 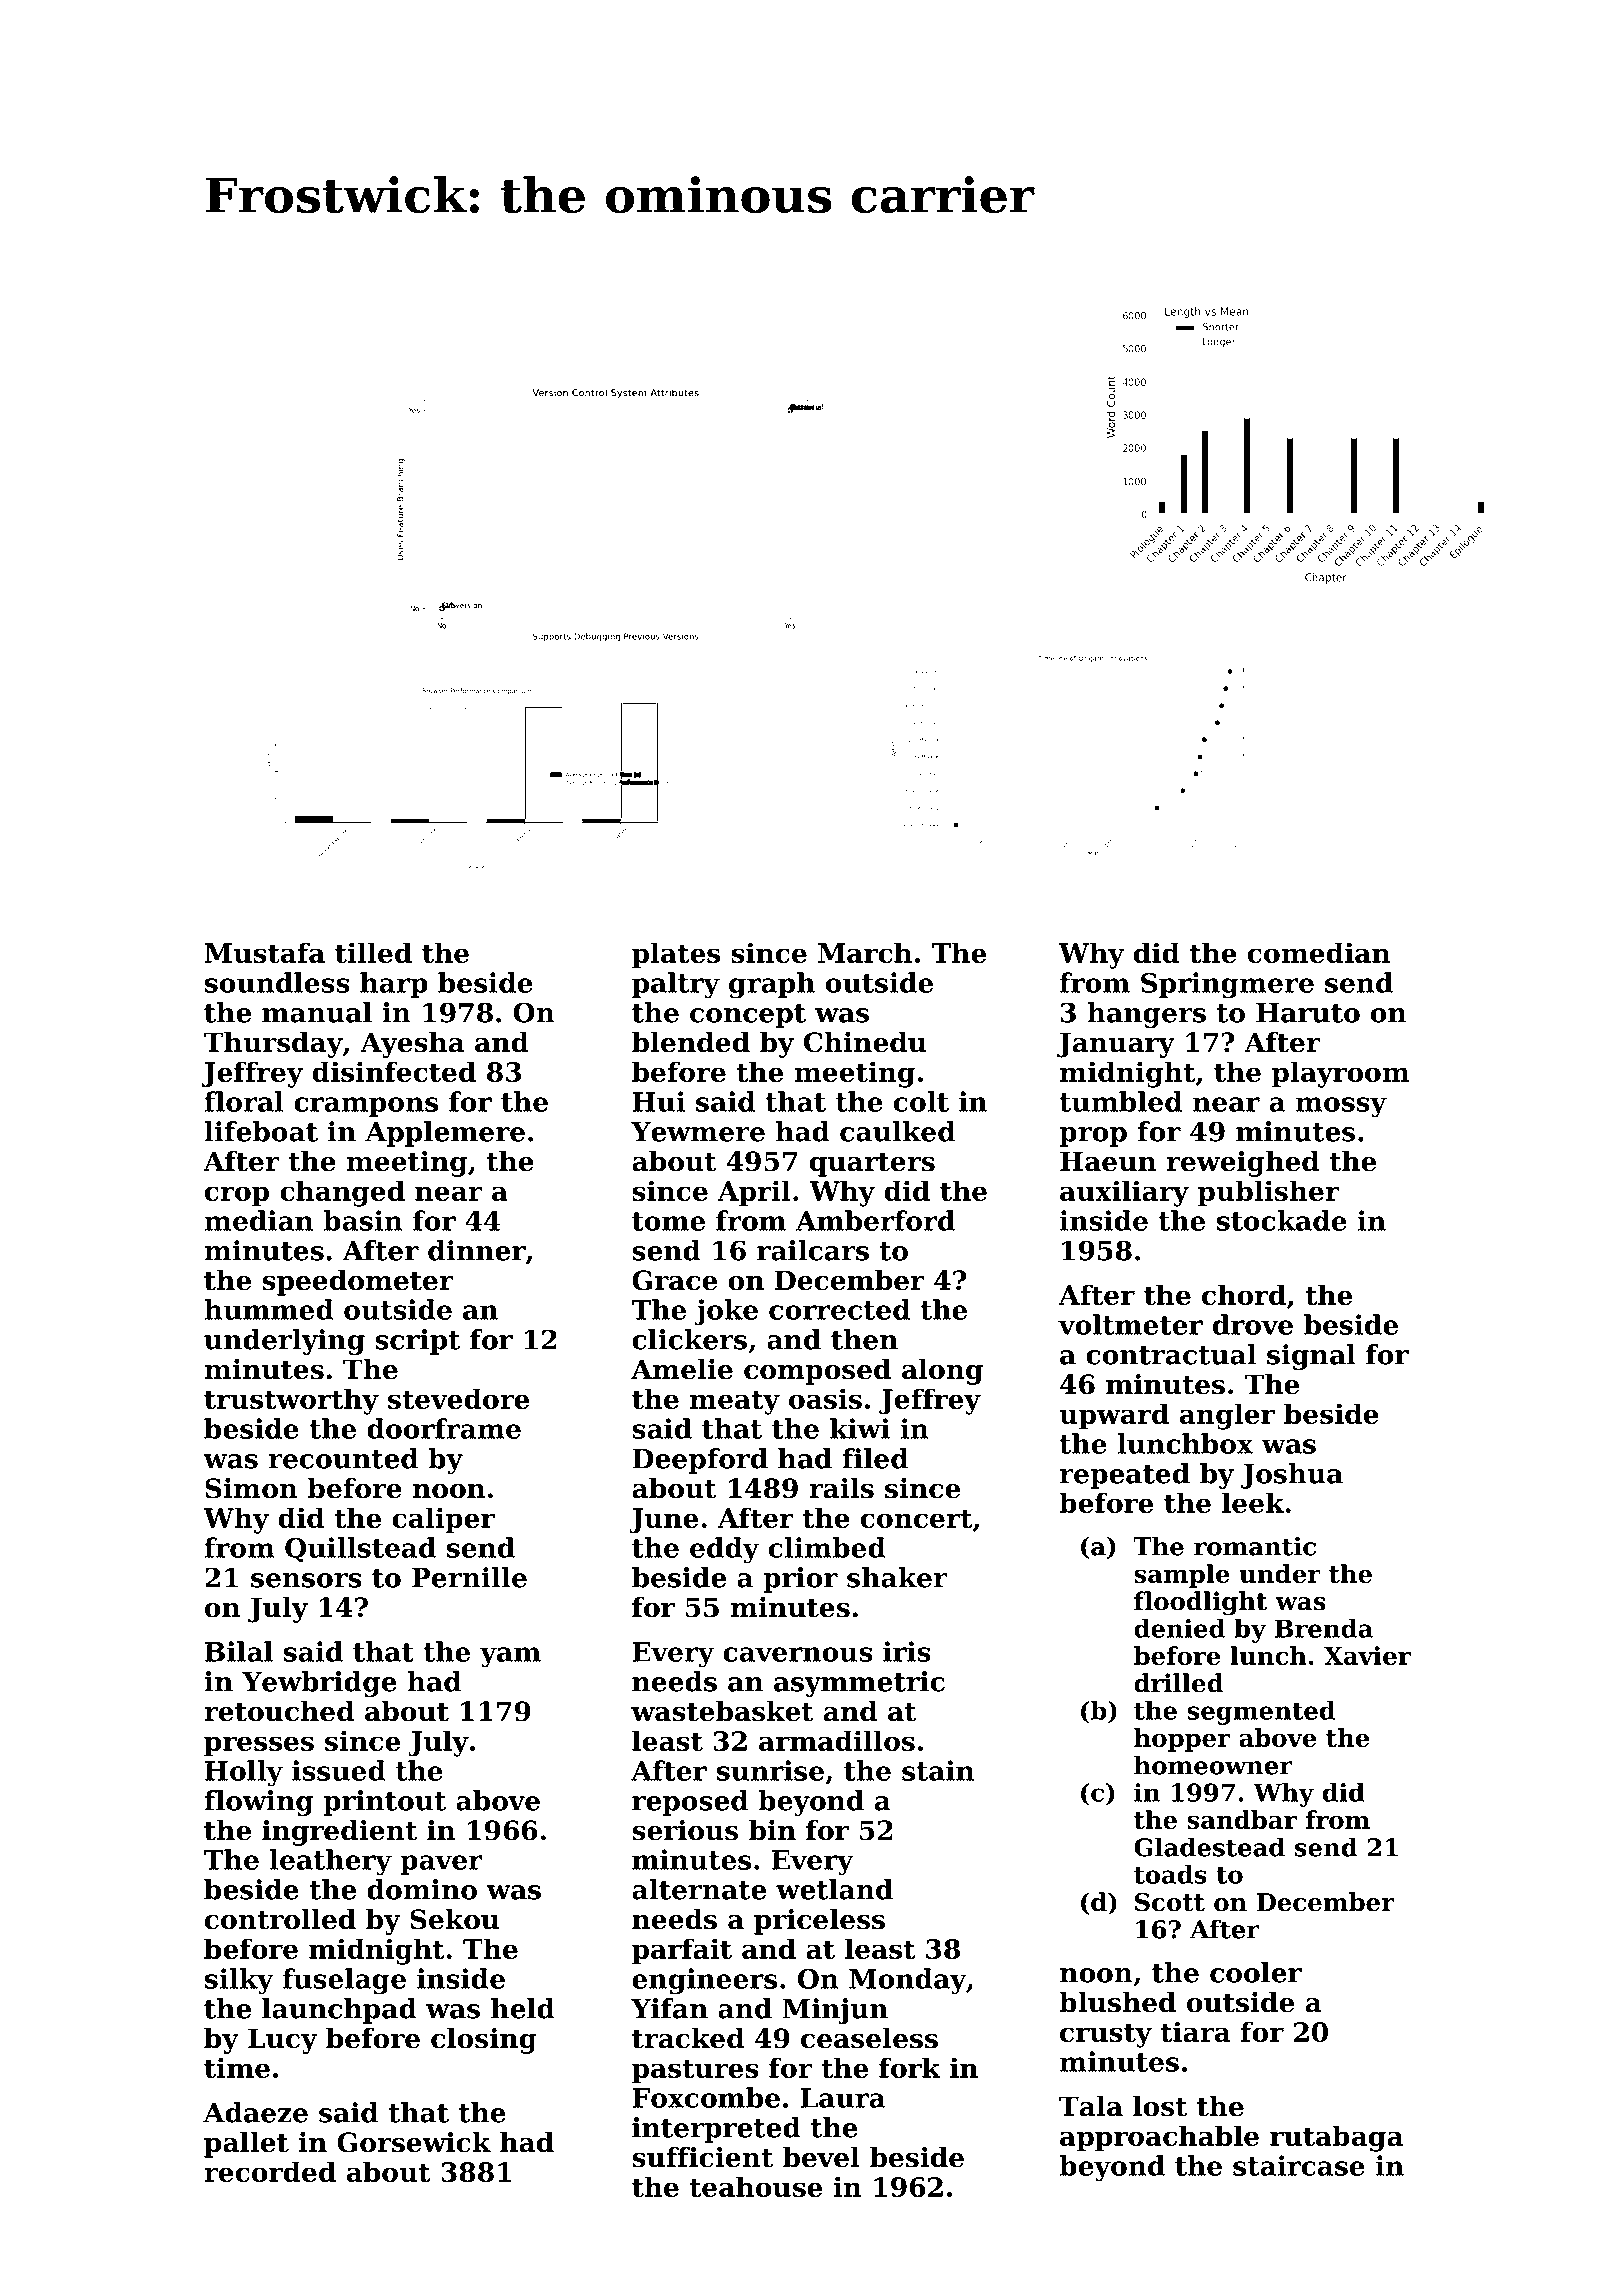 What do you see at coordinates (1227, 985) in the document?
I see `Springmere` at bounding box center [1227, 985].
